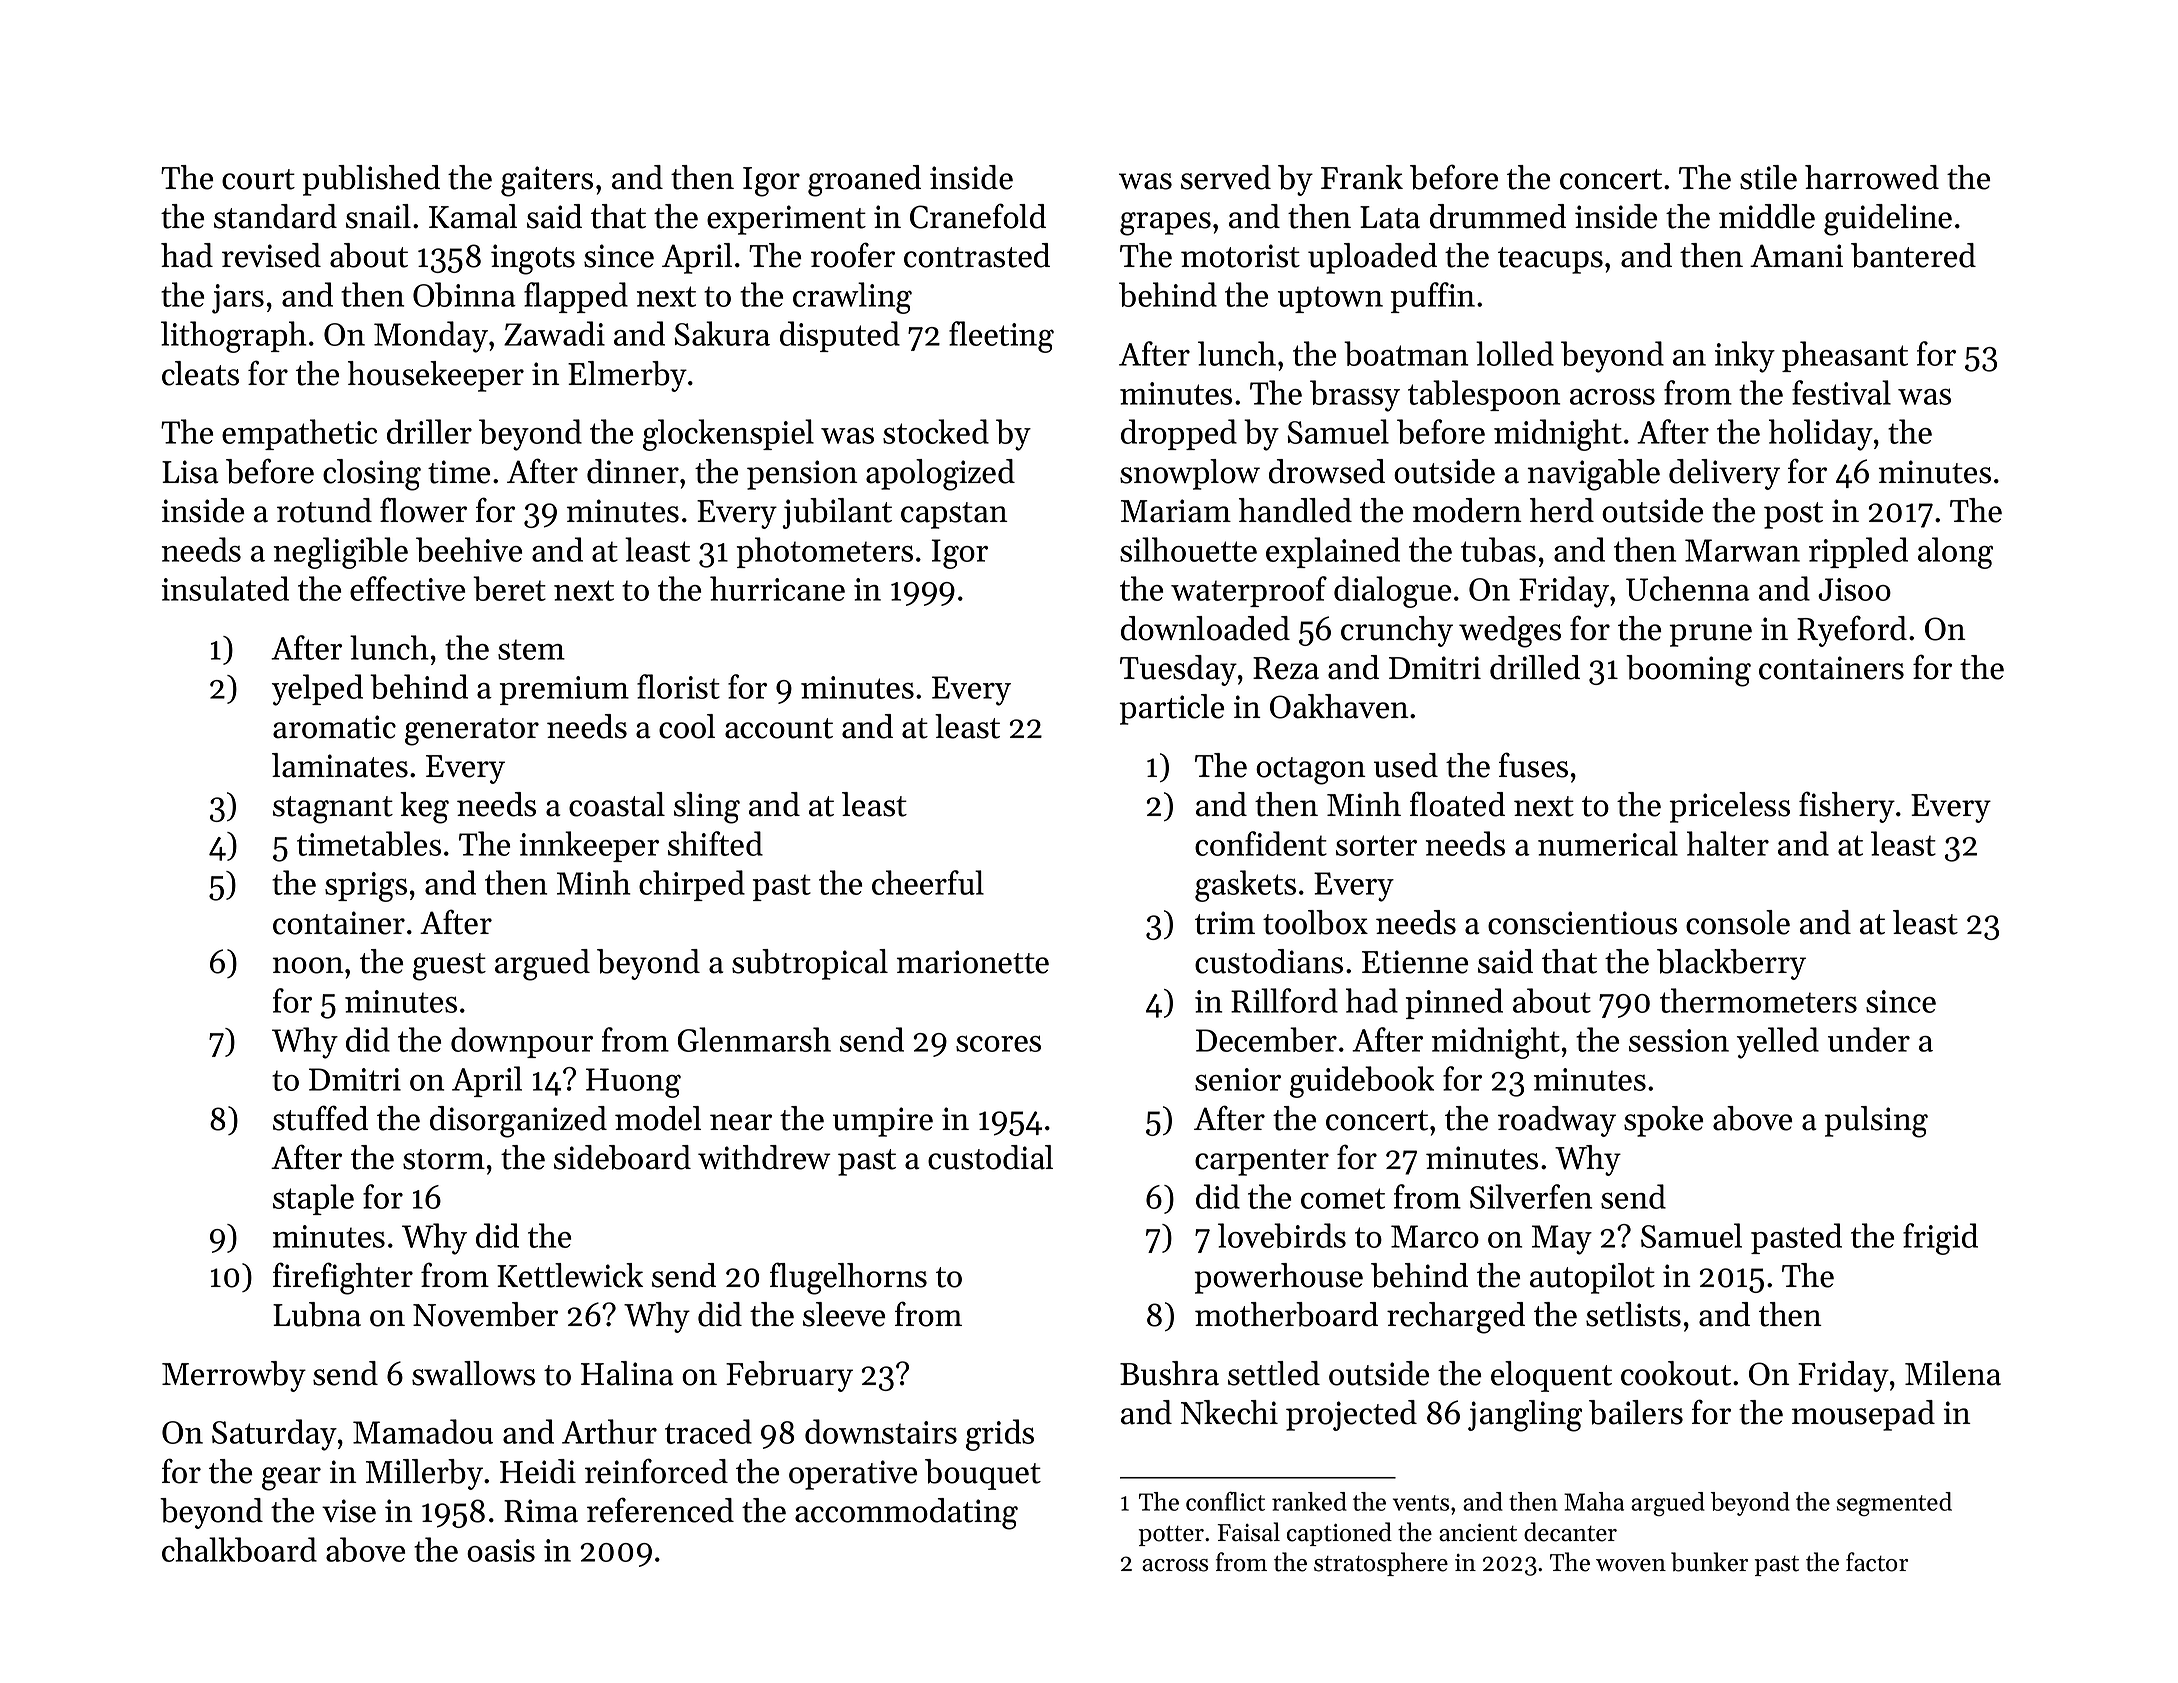  Describe the element at coordinates (1165, 224) in the image. I see `grapes` at that location.
